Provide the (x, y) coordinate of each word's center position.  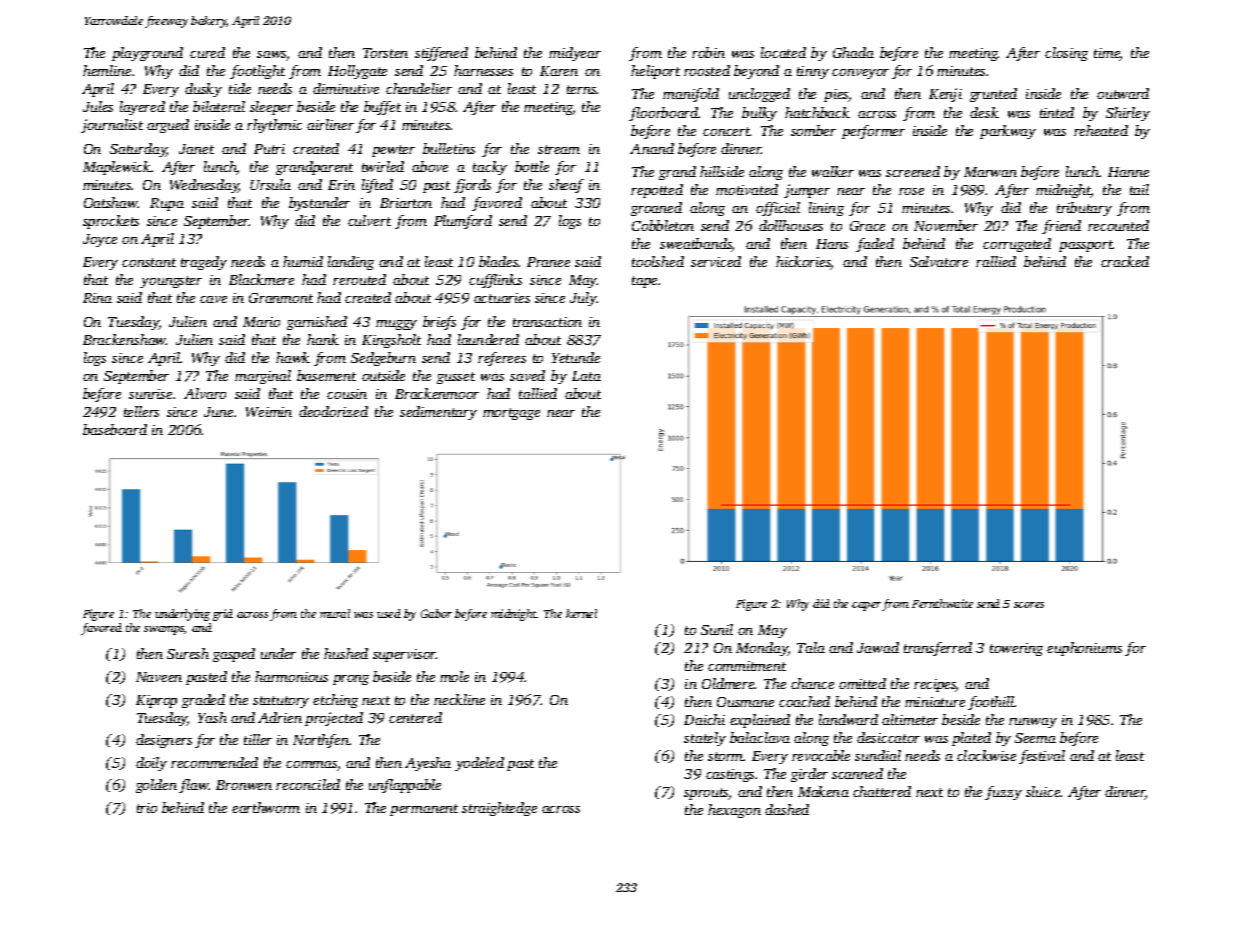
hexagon (734, 811)
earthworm (266, 807)
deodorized (333, 411)
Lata (586, 376)
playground (147, 54)
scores (1029, 605)
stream (559, 149)
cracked (1125, 261)
